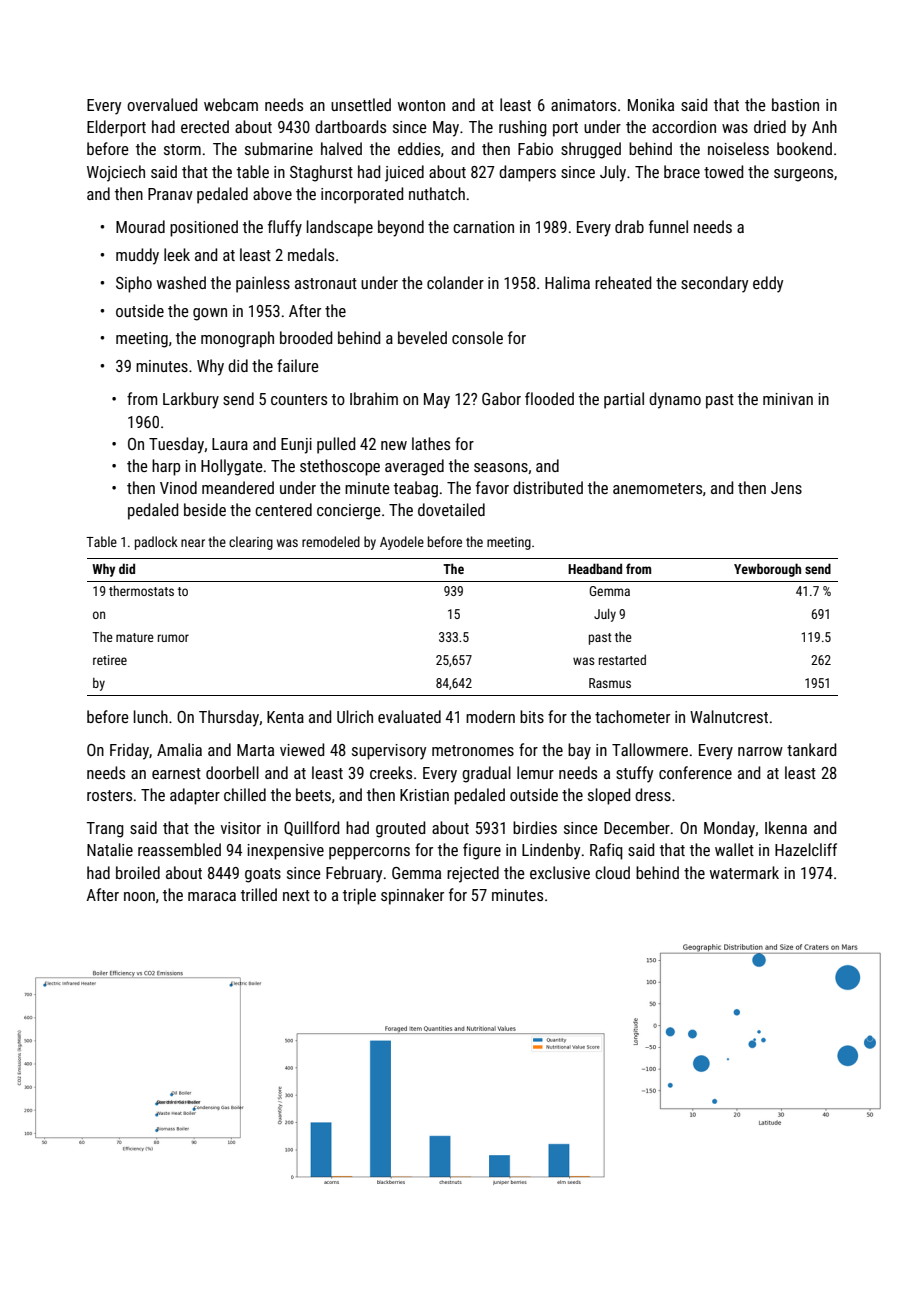  What do you see at coordinates (767, 570) in the image?
I see `Yewborough` at bounding box center [767, 570].
